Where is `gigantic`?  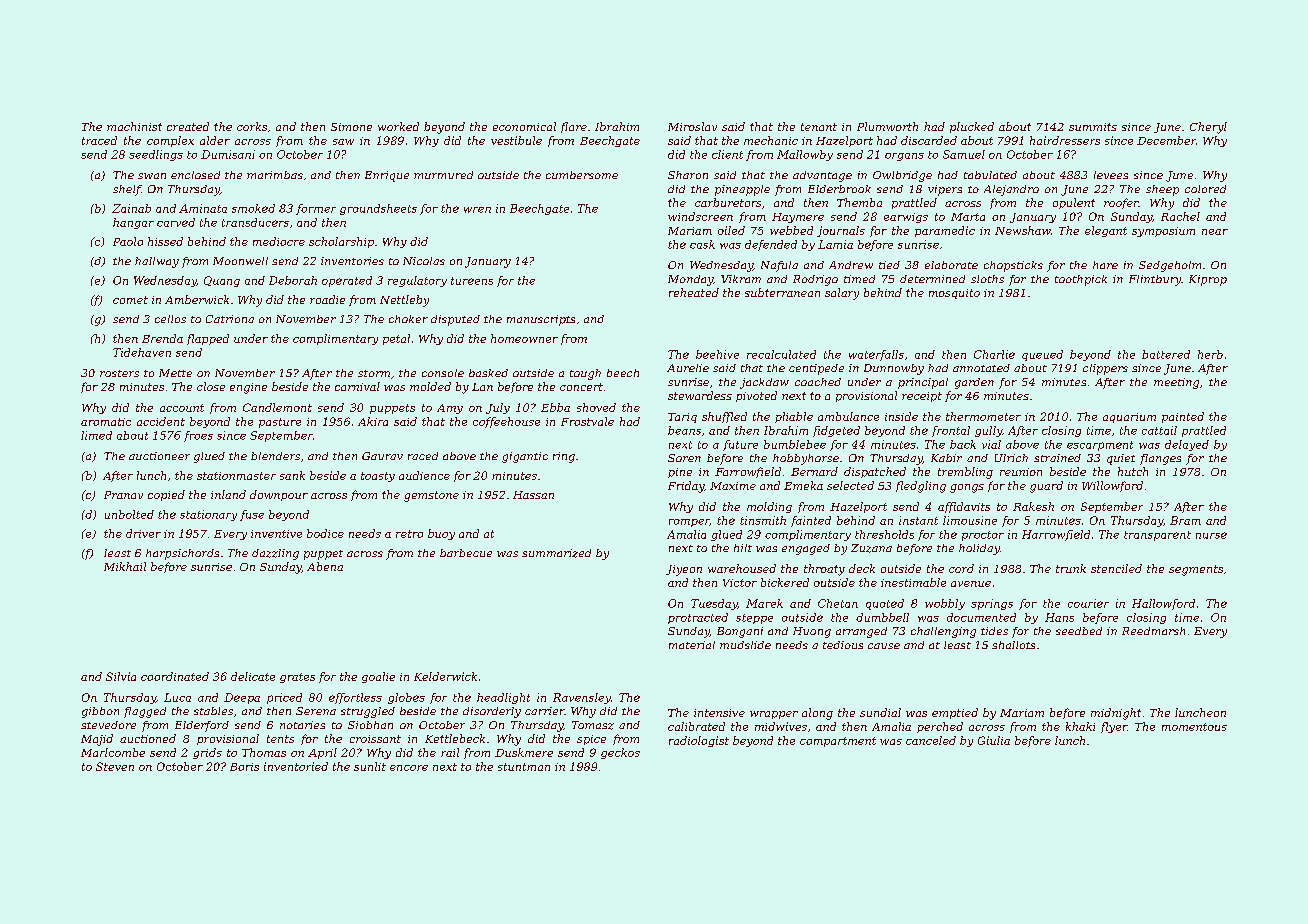
gigantic is located at coordinates (525, 457).
